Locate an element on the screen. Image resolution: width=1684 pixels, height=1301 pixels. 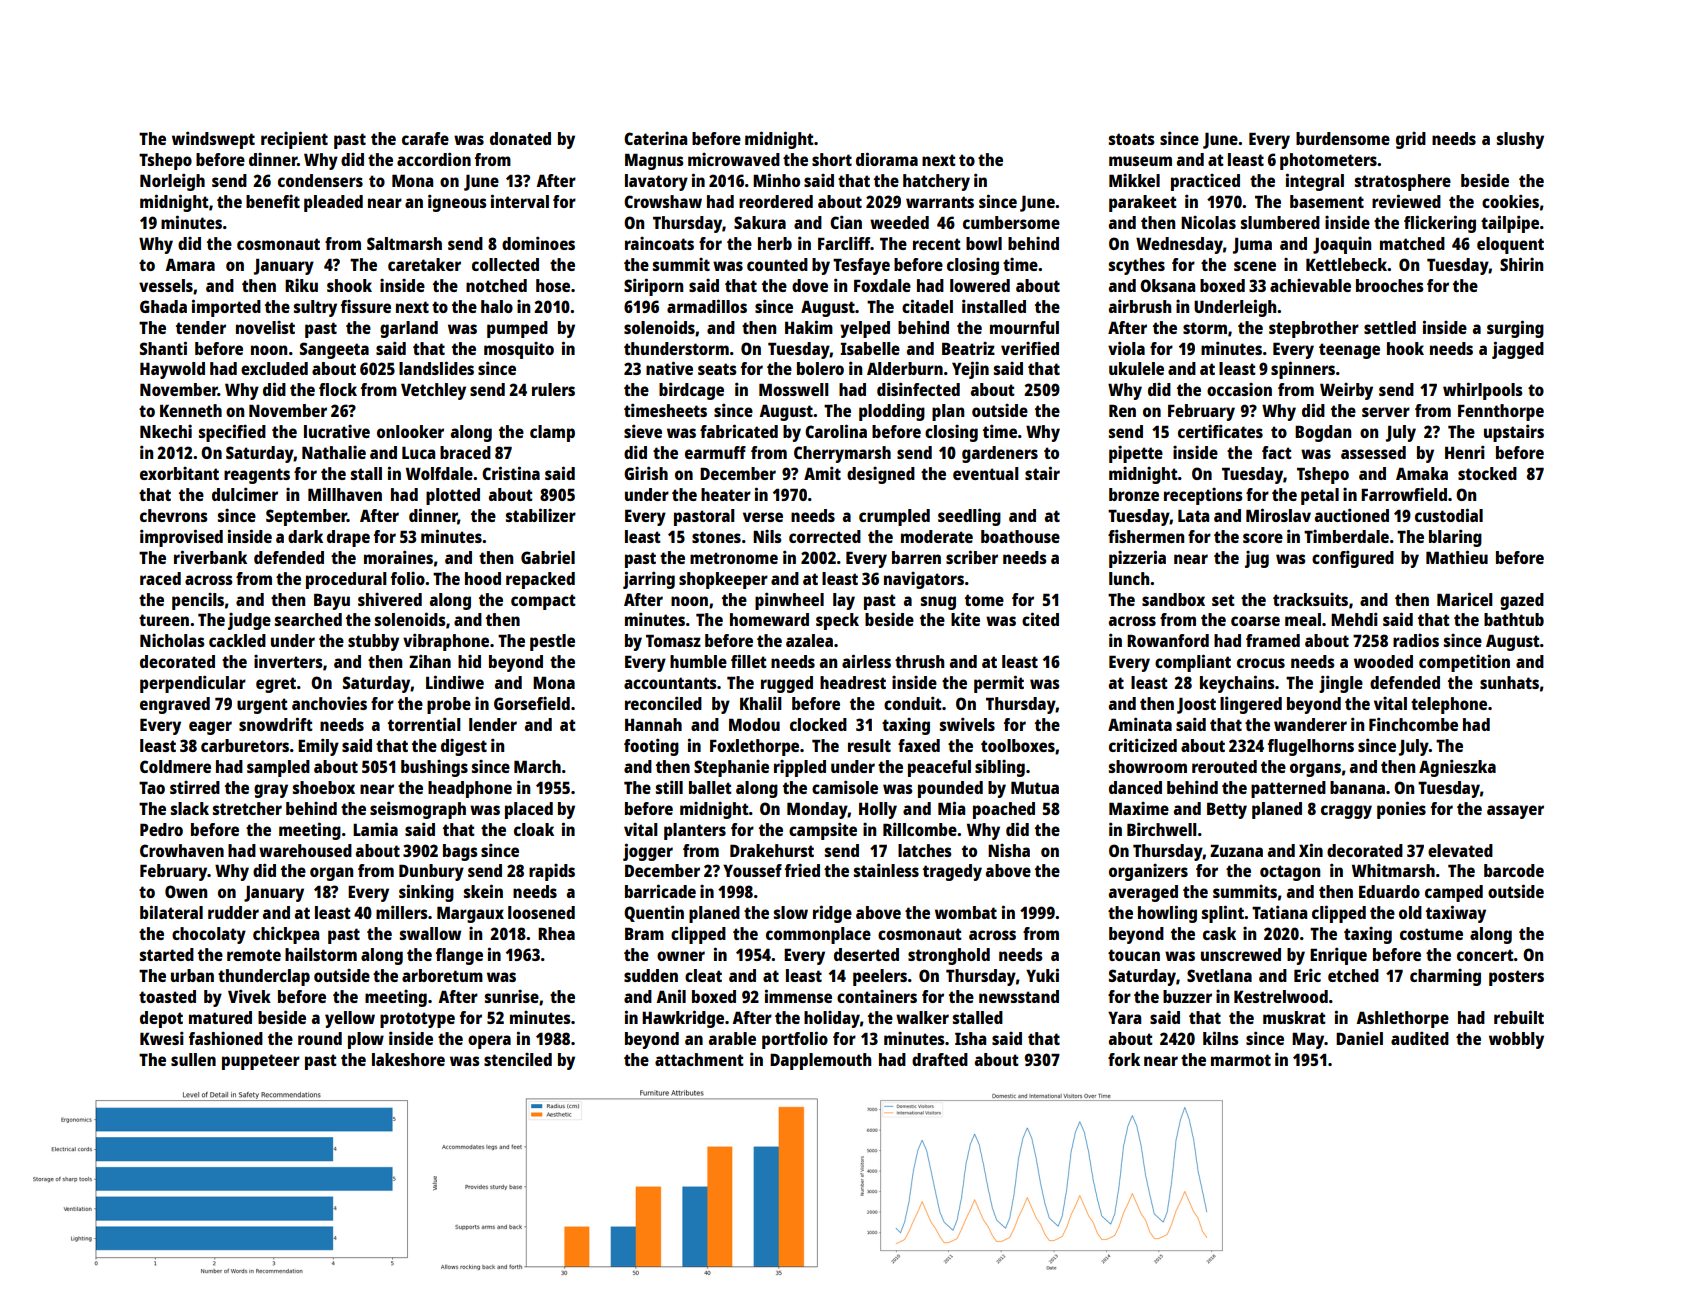
exorbitant is located at coordinates (179, 473).
